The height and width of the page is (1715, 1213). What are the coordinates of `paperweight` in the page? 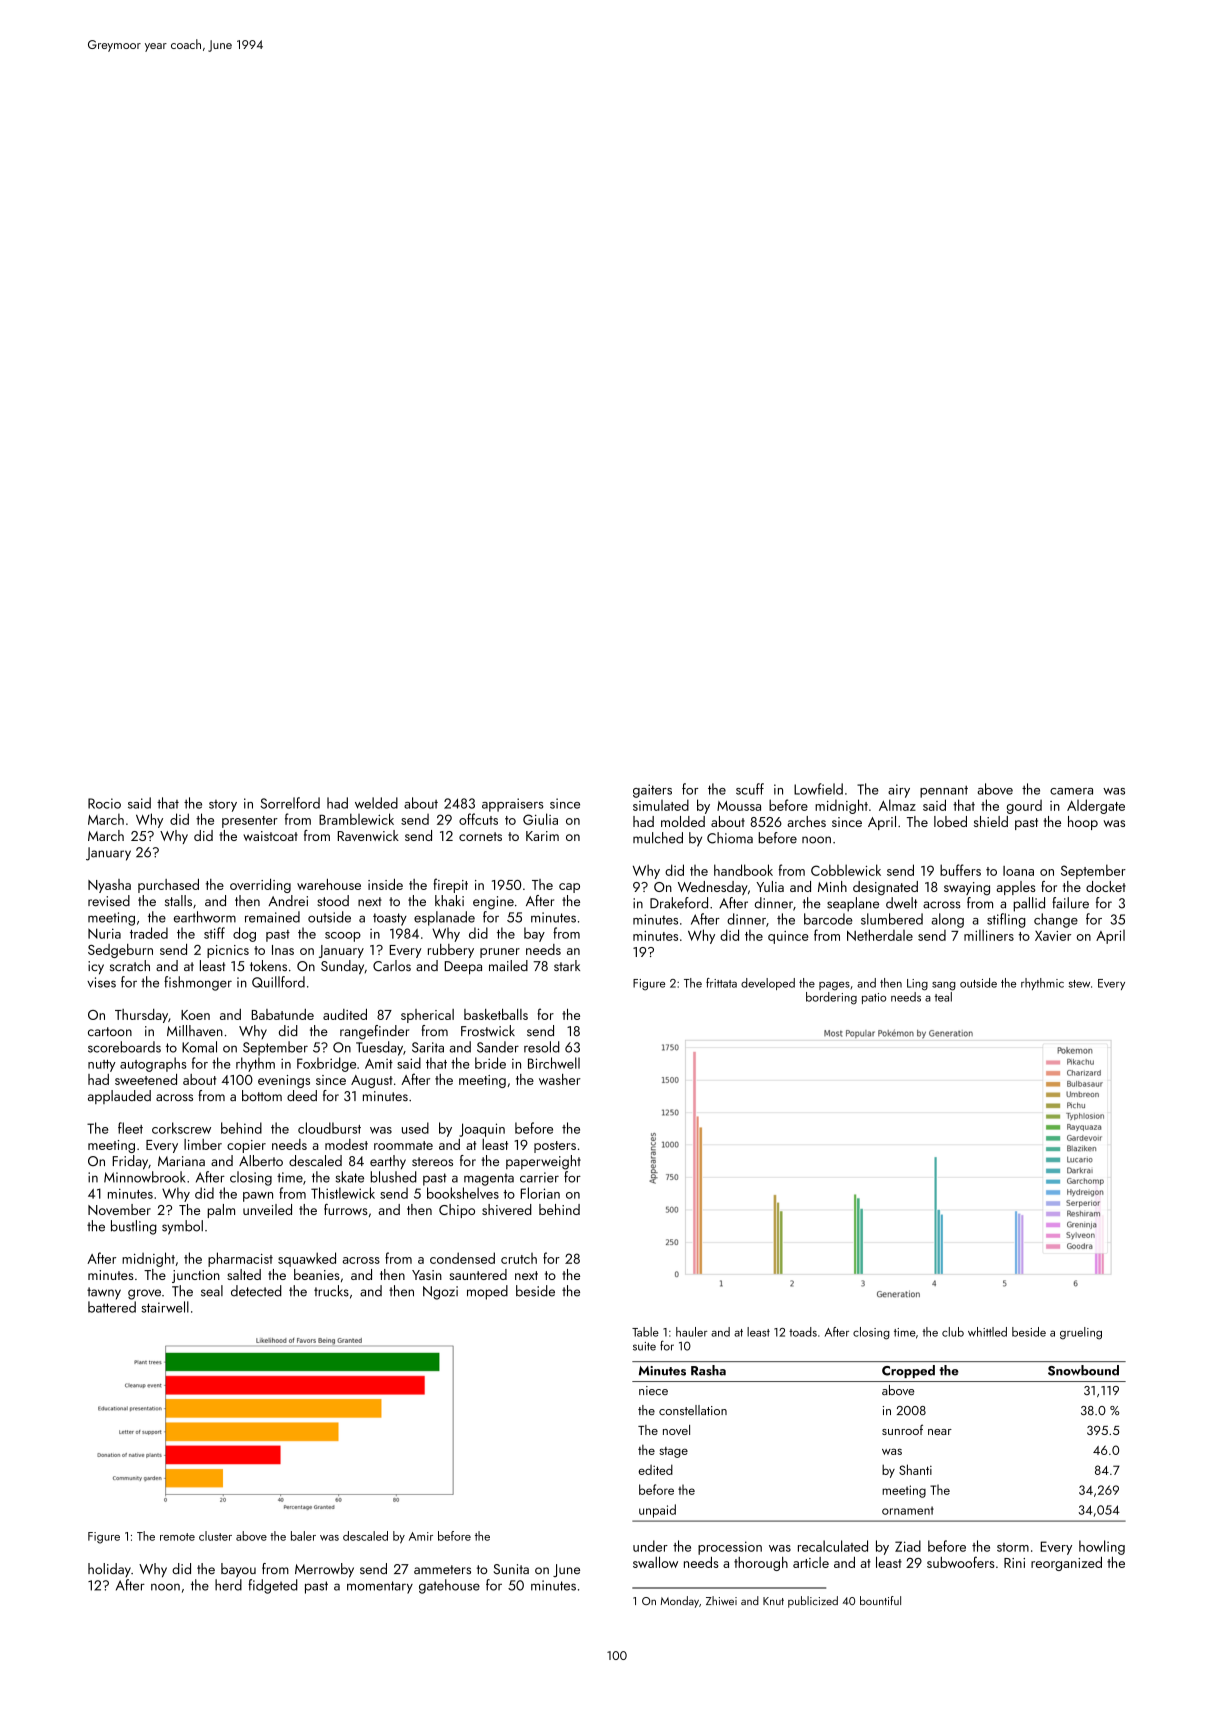 It's located at (543, 1162).
